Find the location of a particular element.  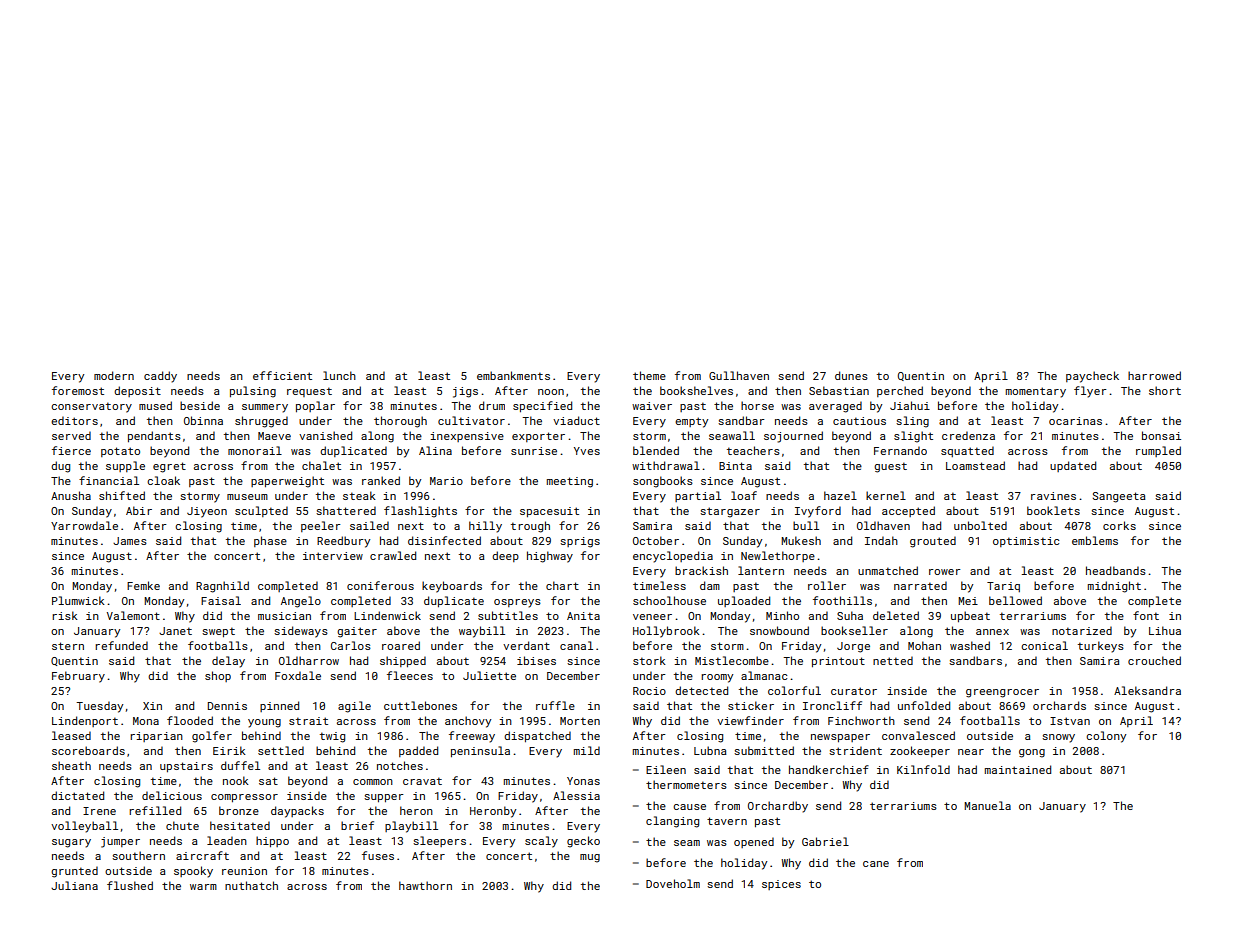

lunch is located at coordinates (339, 375).
